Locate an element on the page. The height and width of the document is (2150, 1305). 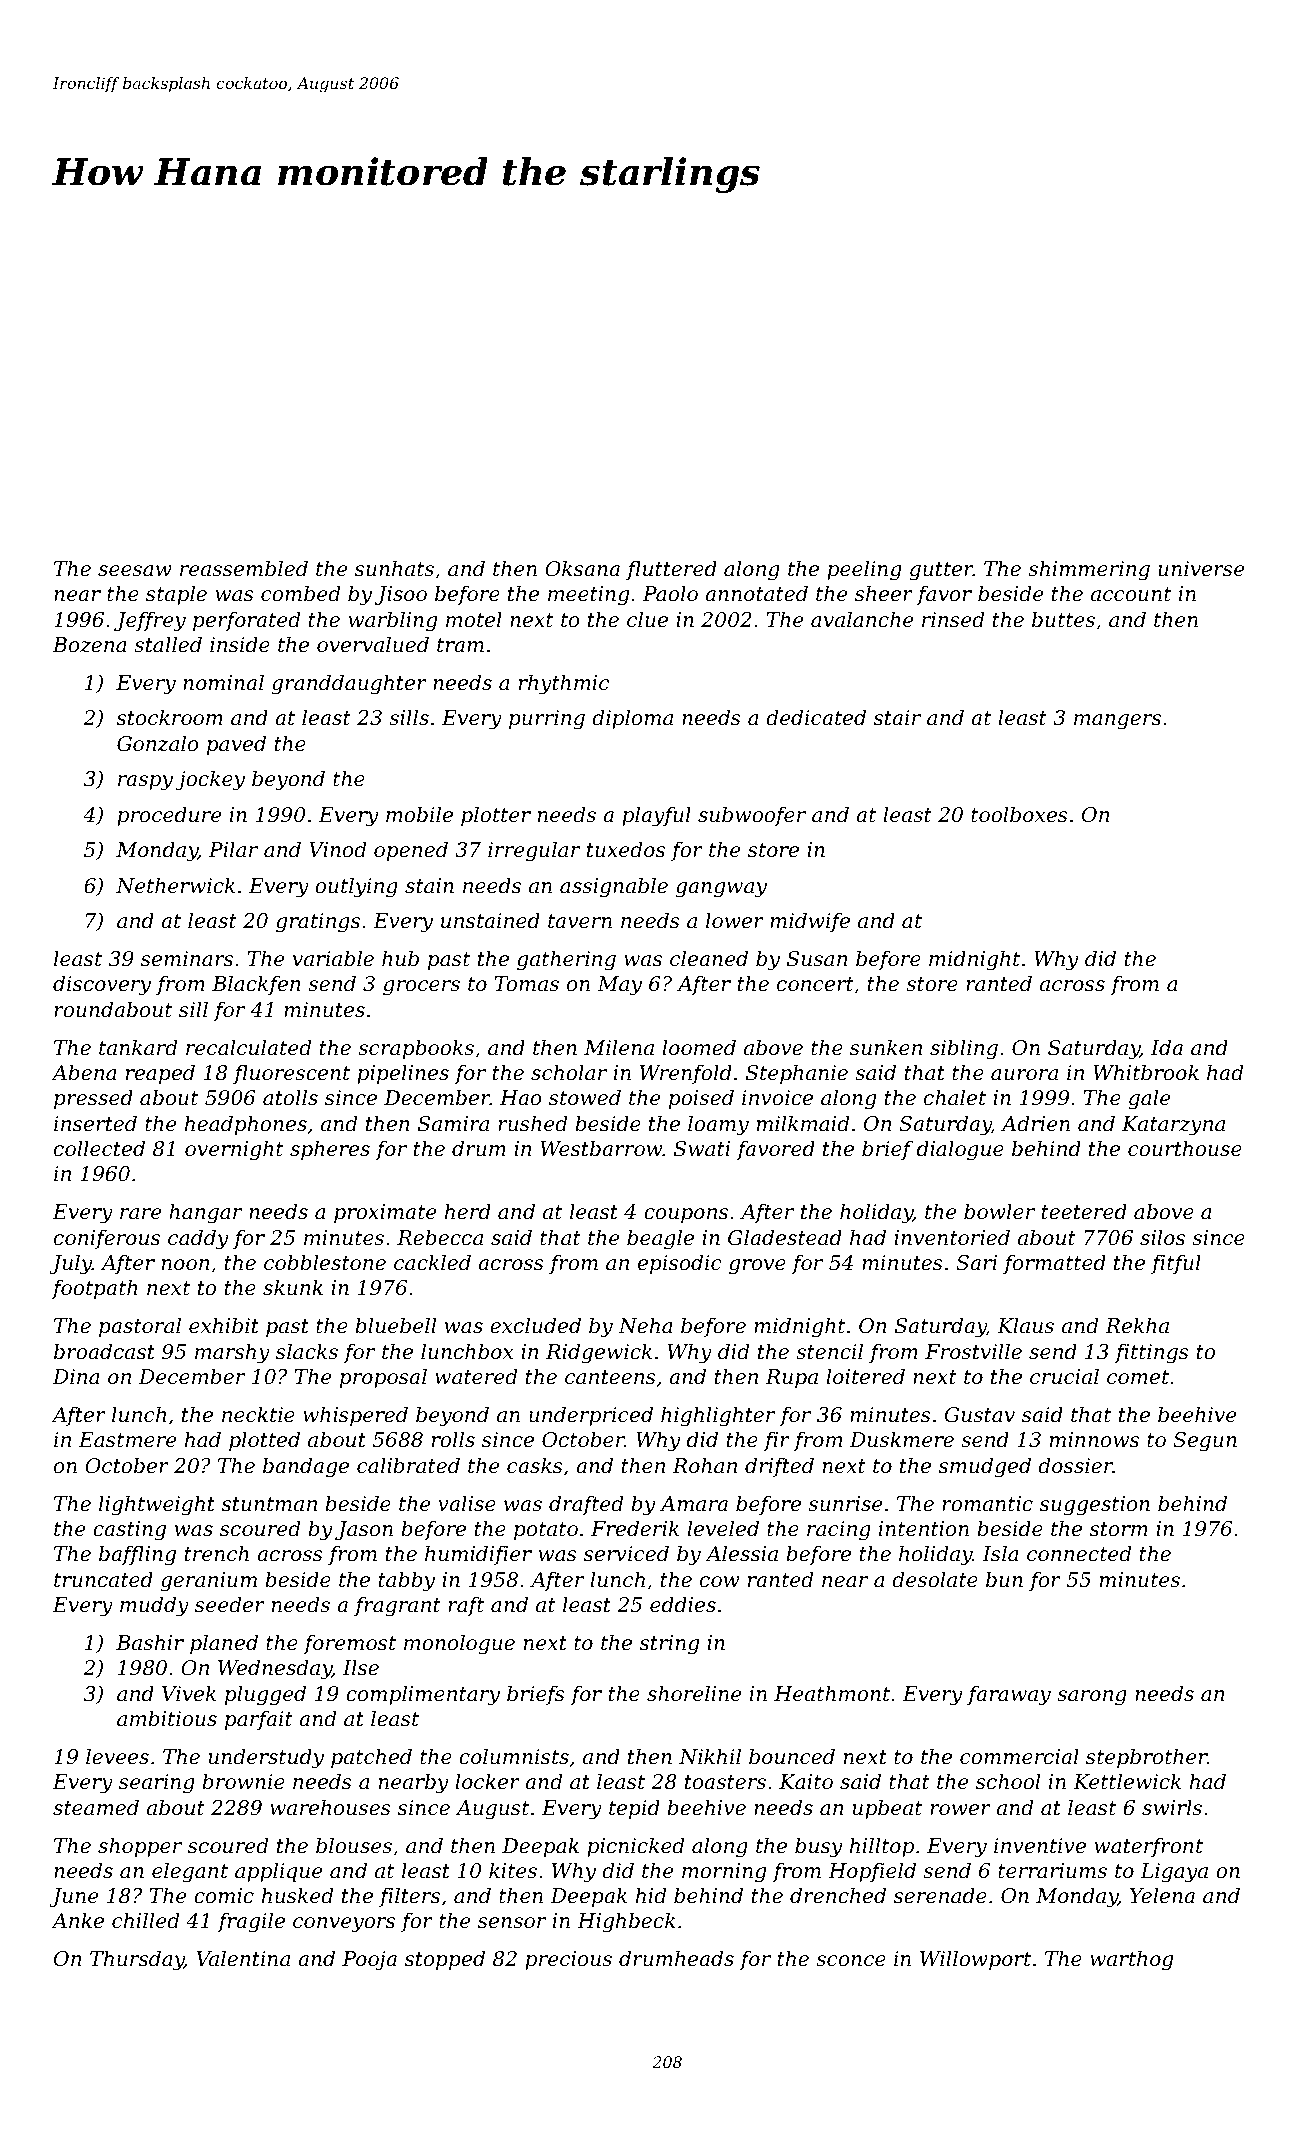
seesaw is located at coordinates (135, 571).
